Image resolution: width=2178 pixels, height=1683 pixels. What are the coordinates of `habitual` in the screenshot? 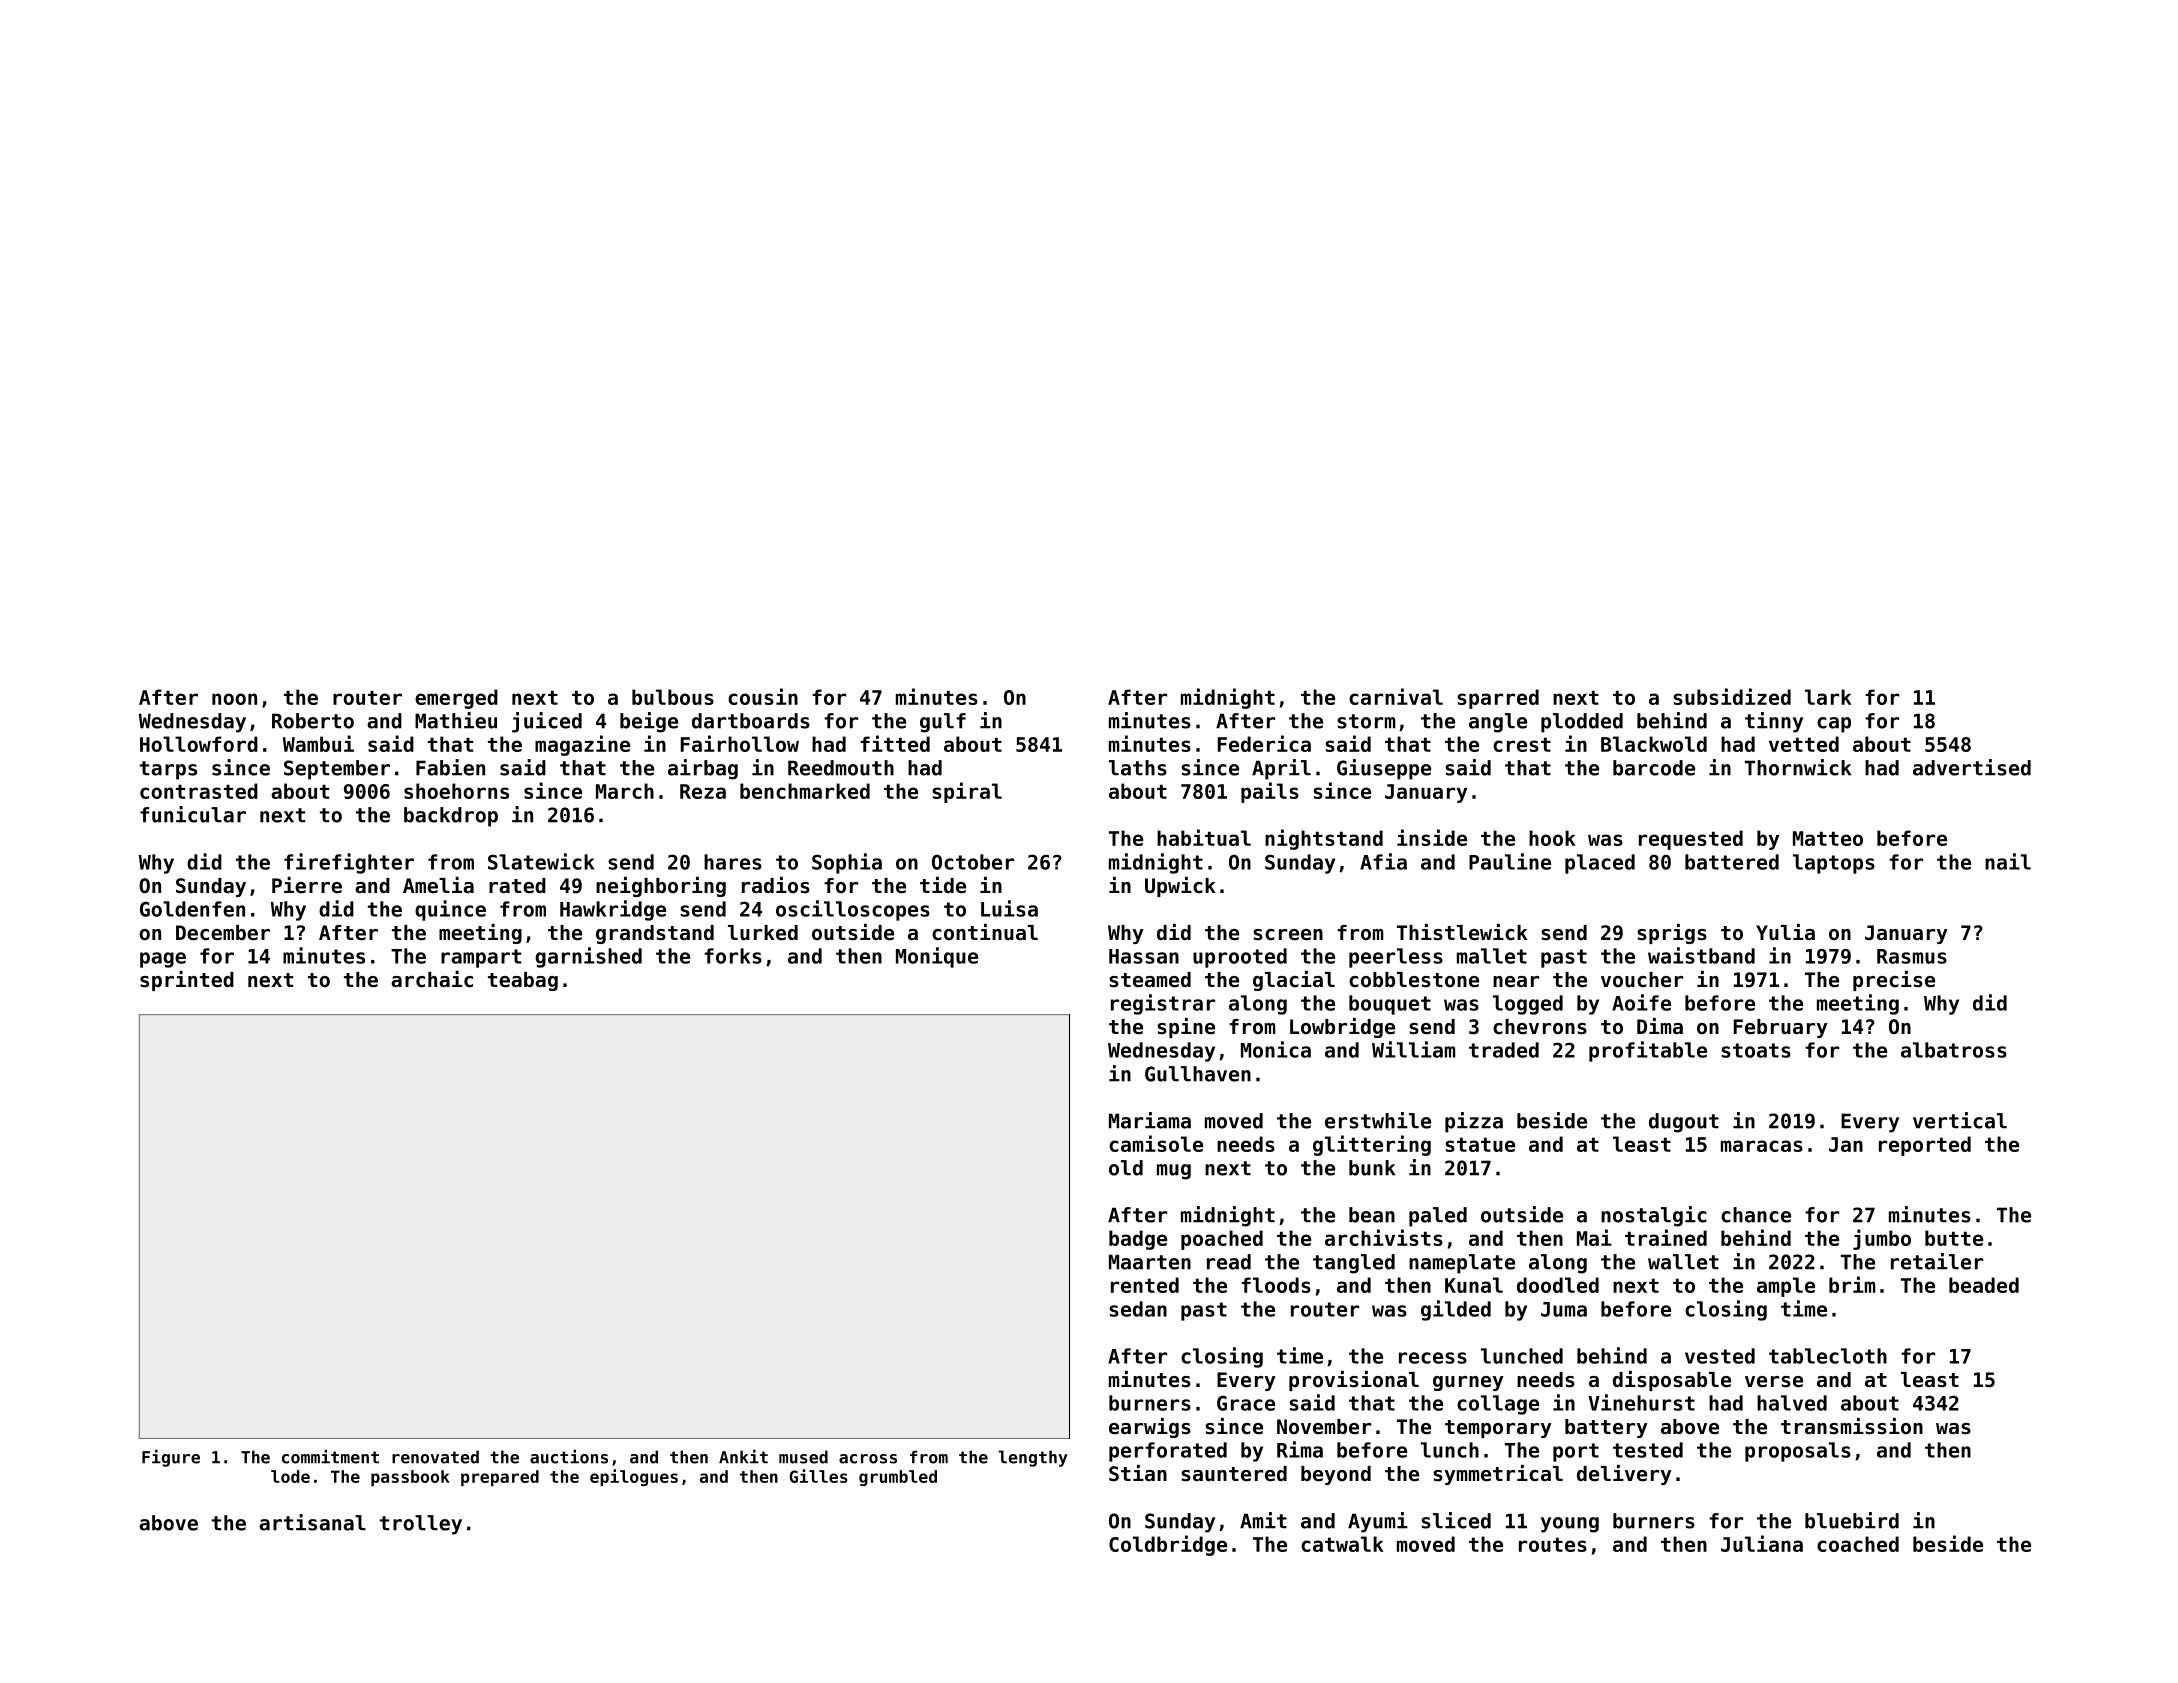 It's located at (1204, 837).
